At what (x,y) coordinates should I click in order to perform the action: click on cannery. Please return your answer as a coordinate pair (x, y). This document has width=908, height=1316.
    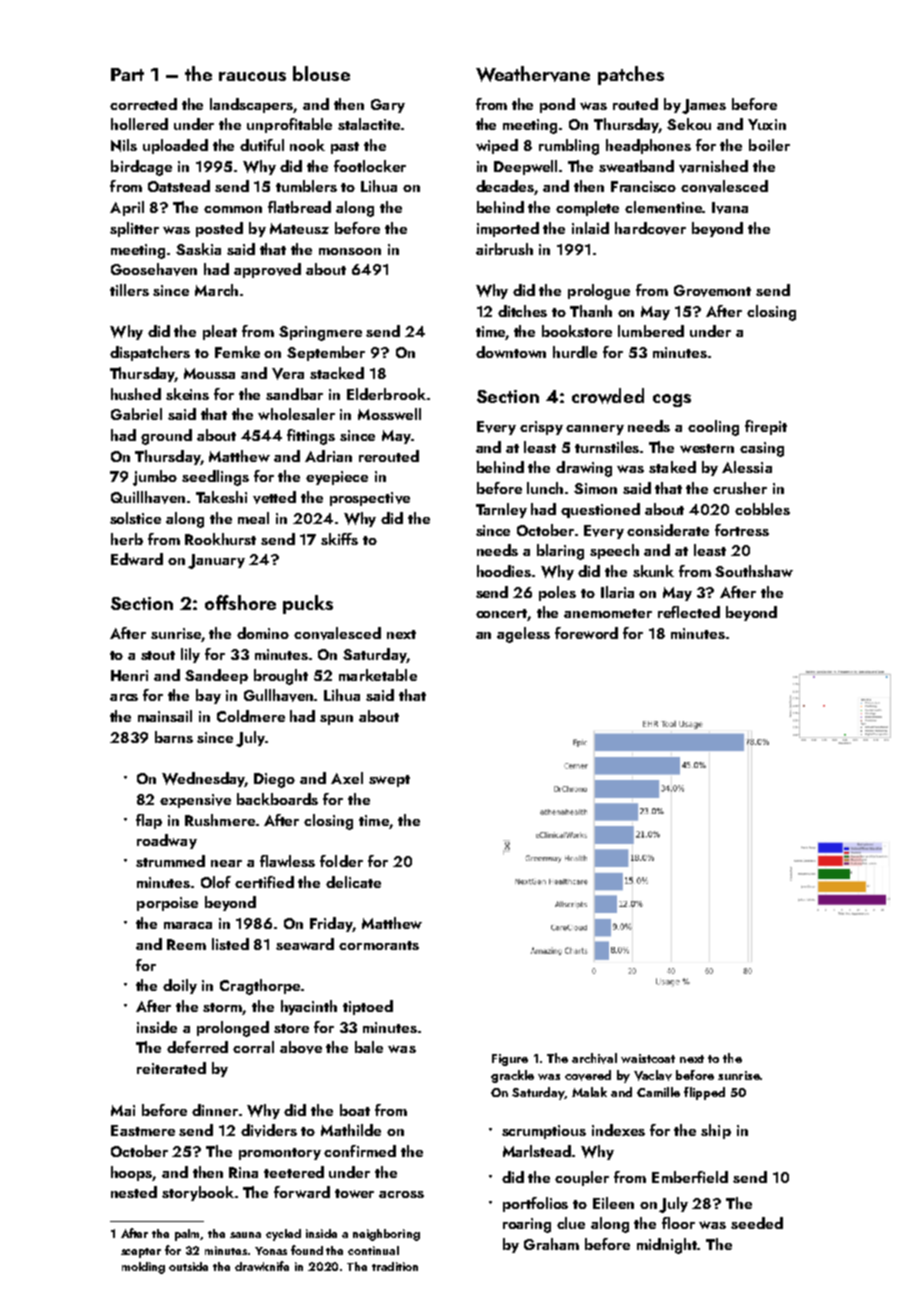
    Looking at the image, I should click on (595, 430).
